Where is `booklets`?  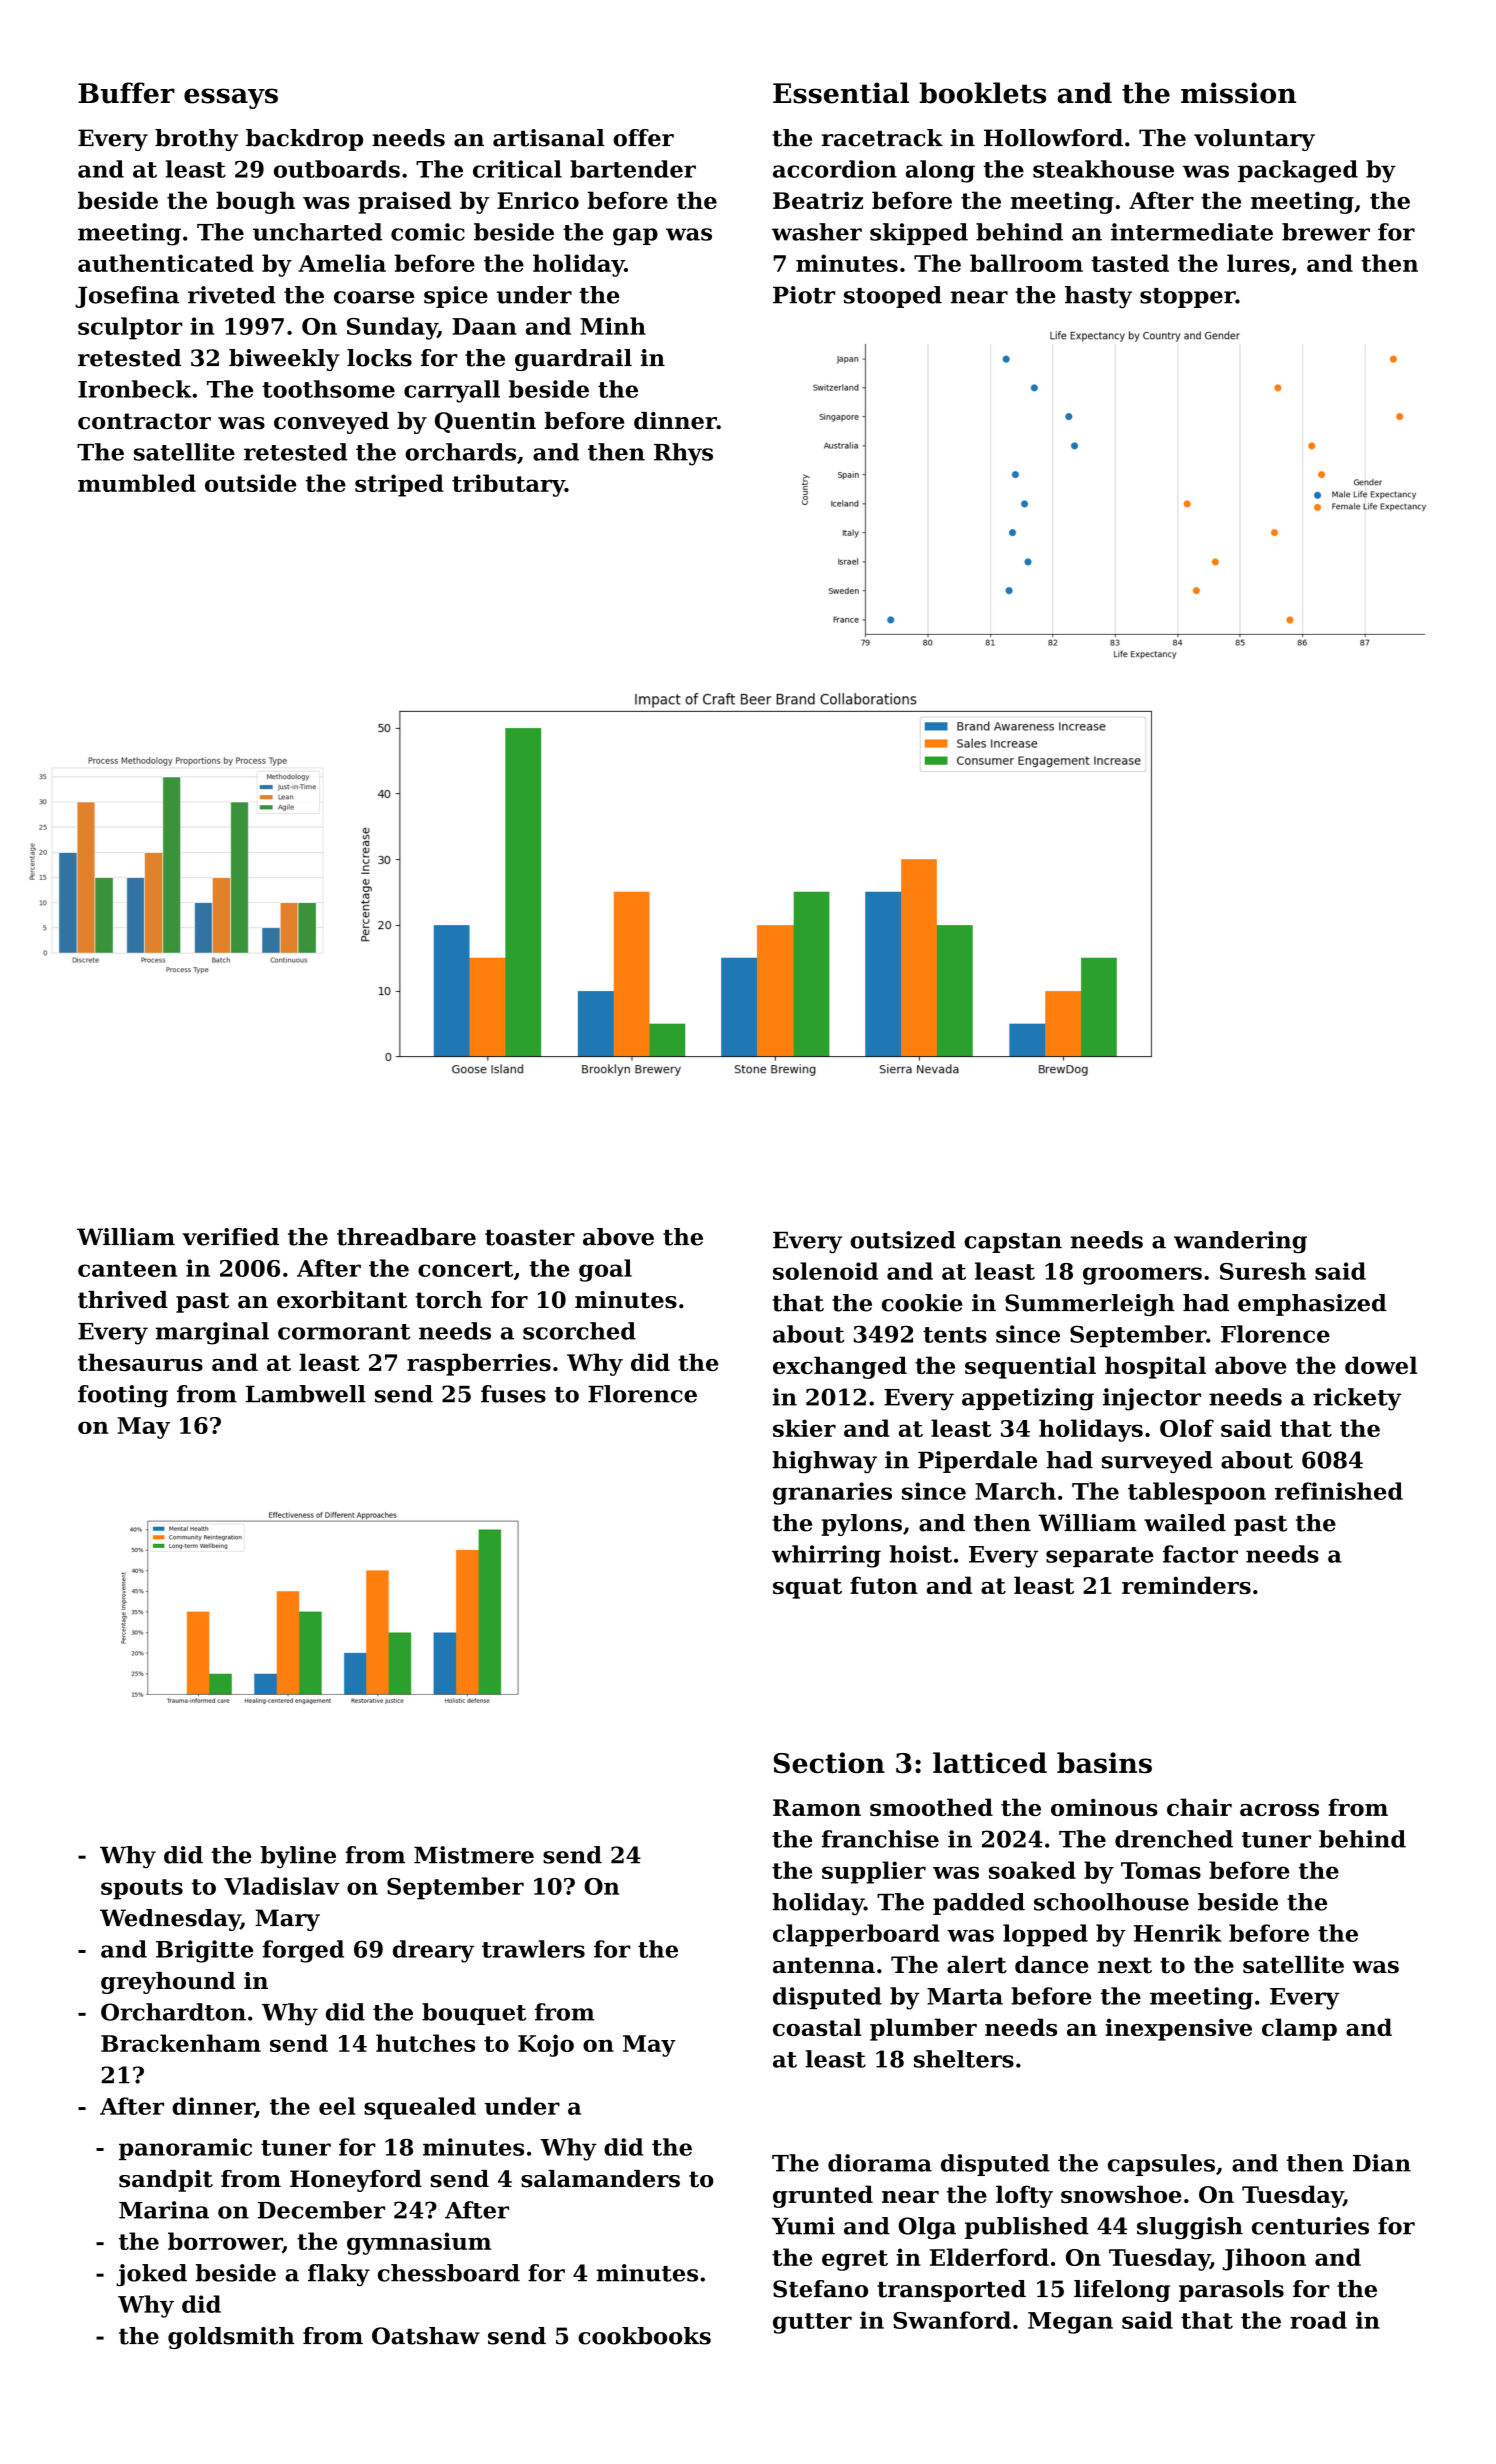 booklets is located at coordinates (982, 93).
